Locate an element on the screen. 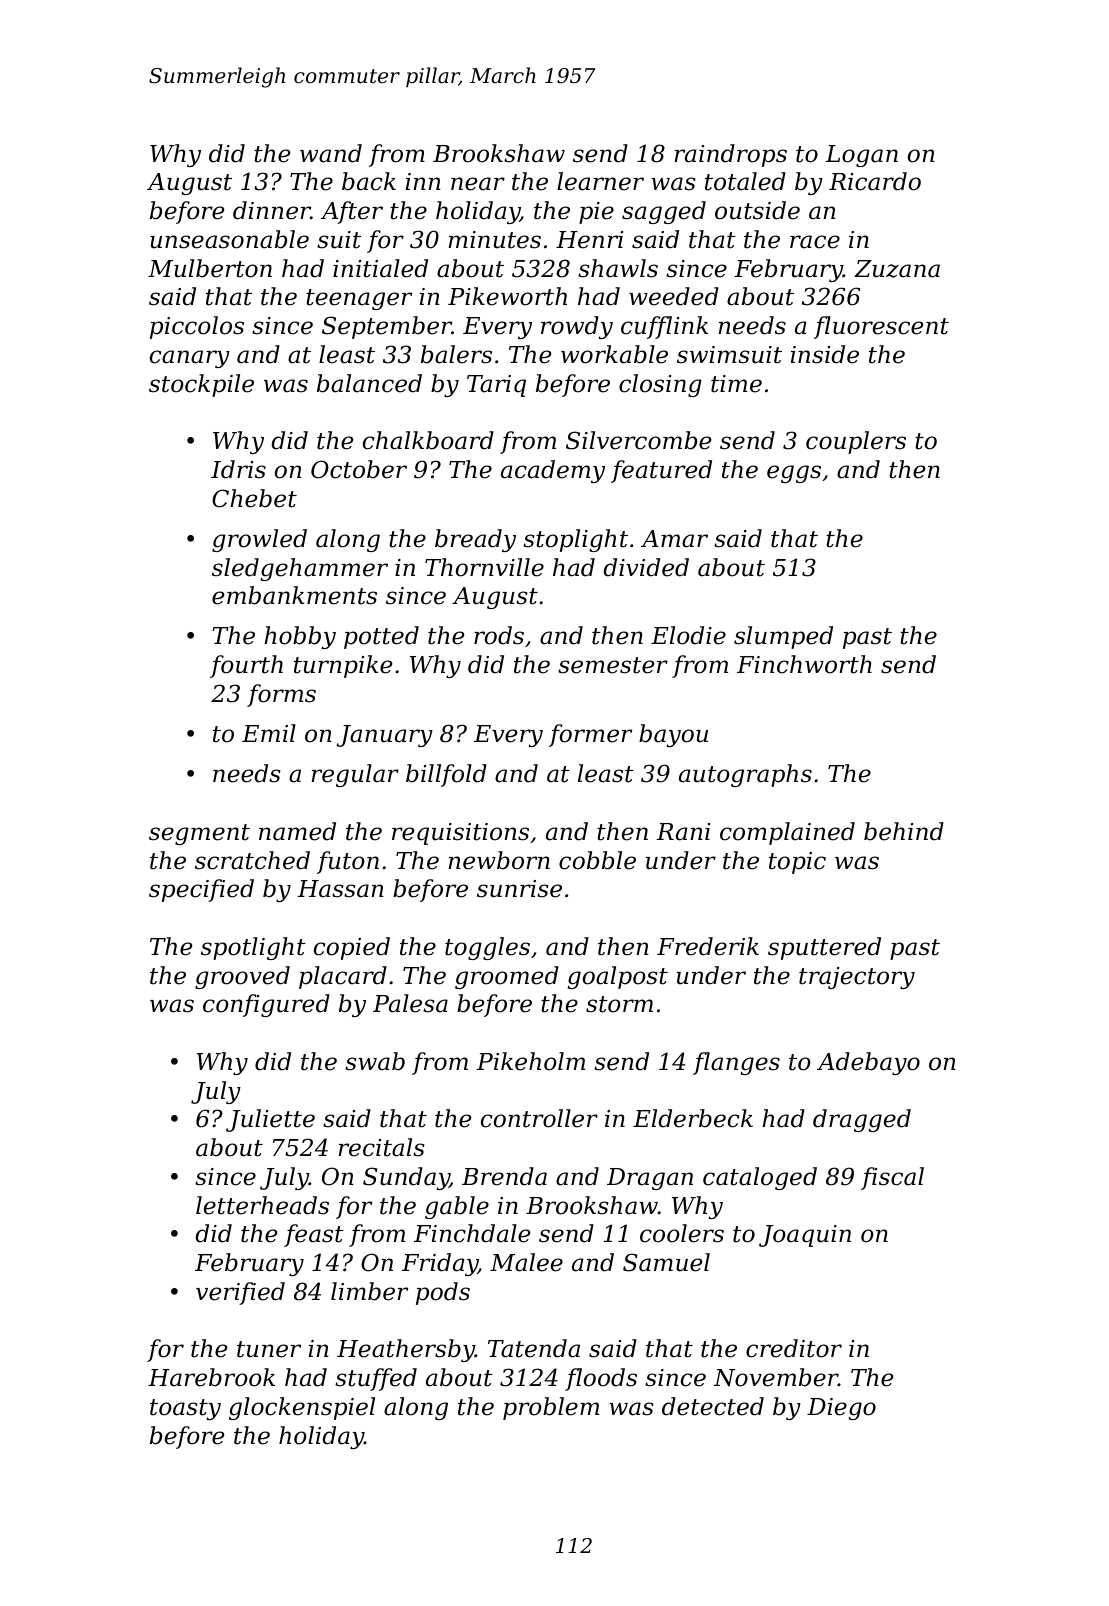  fiscal is located at coordinates (892, 1178).
